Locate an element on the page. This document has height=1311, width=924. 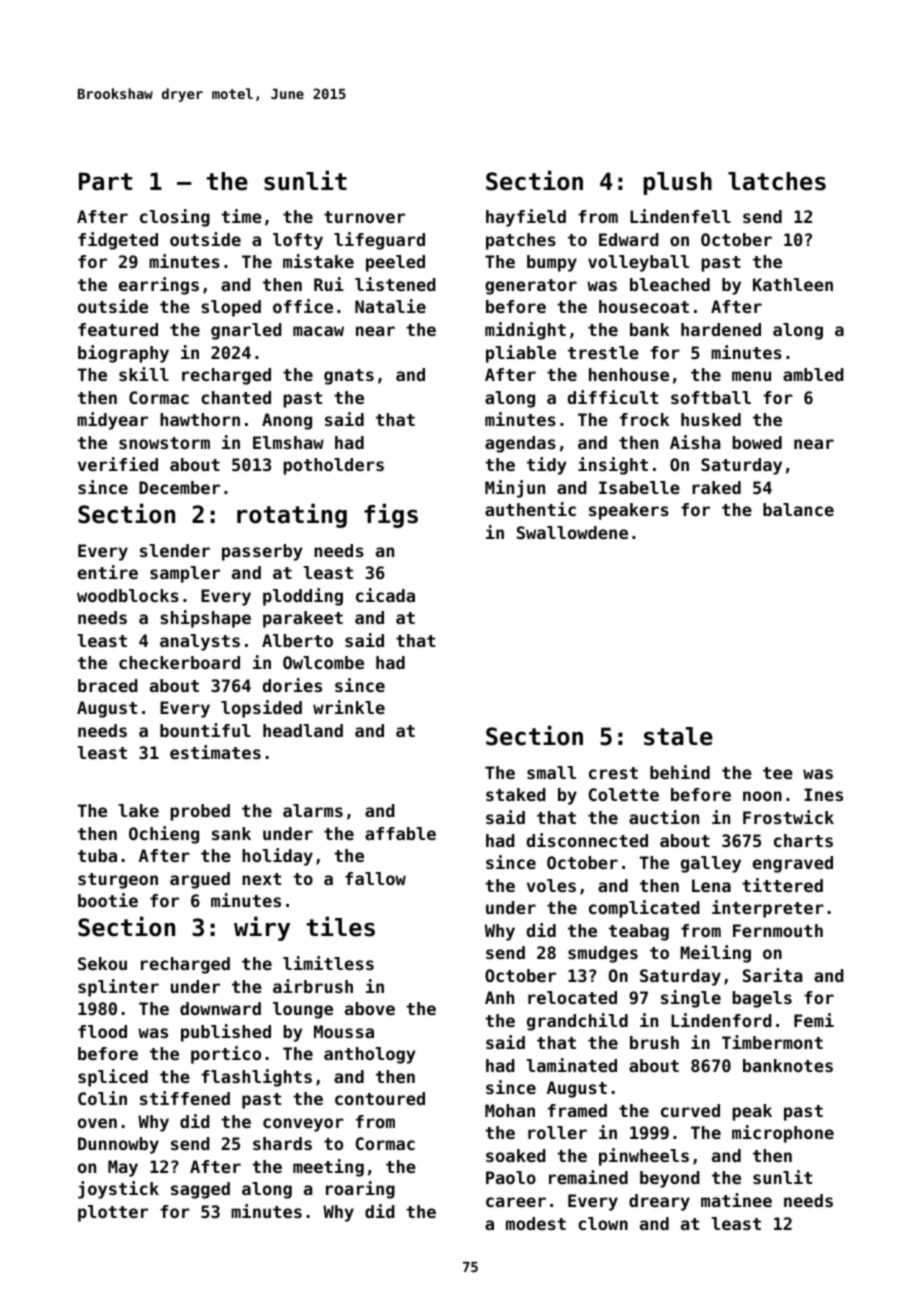
small is located at coordinates (551, 772).
